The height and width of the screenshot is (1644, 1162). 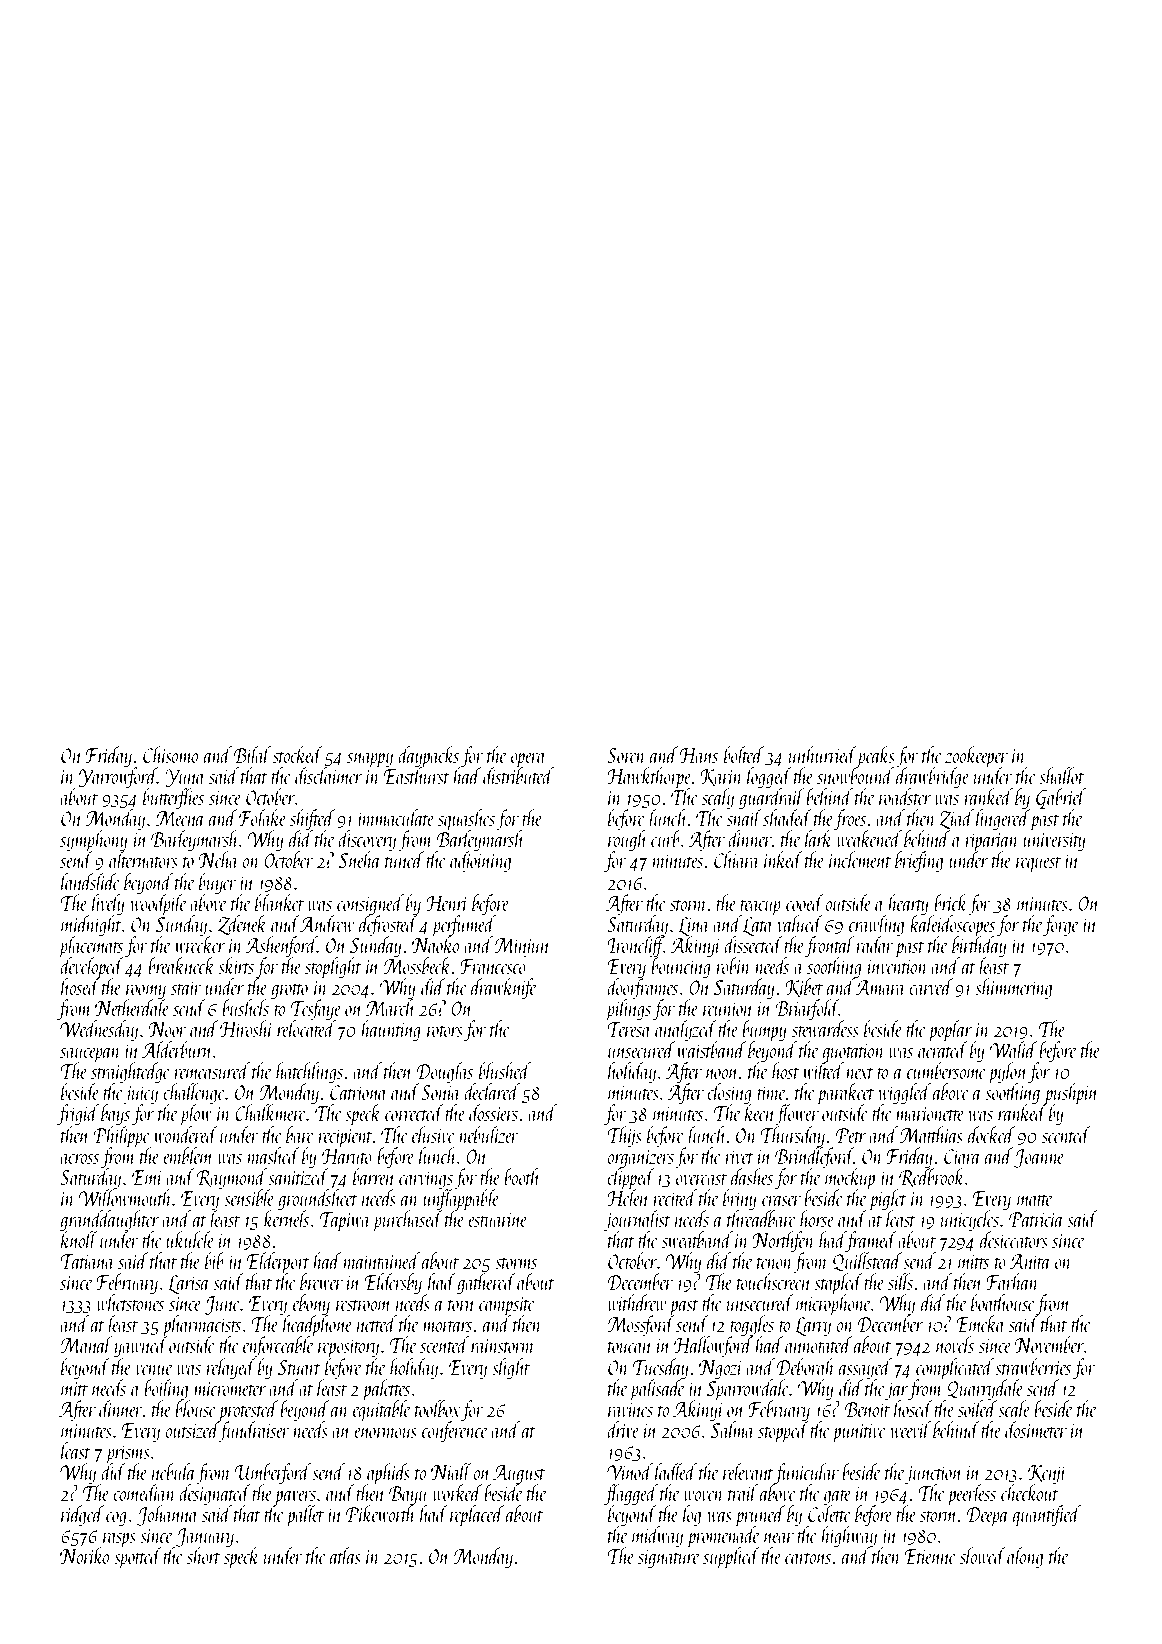 What do you see at coordinates (190, 1239) in the screenshot?
I see `ukulele` at bounding box center [190, 1239].
